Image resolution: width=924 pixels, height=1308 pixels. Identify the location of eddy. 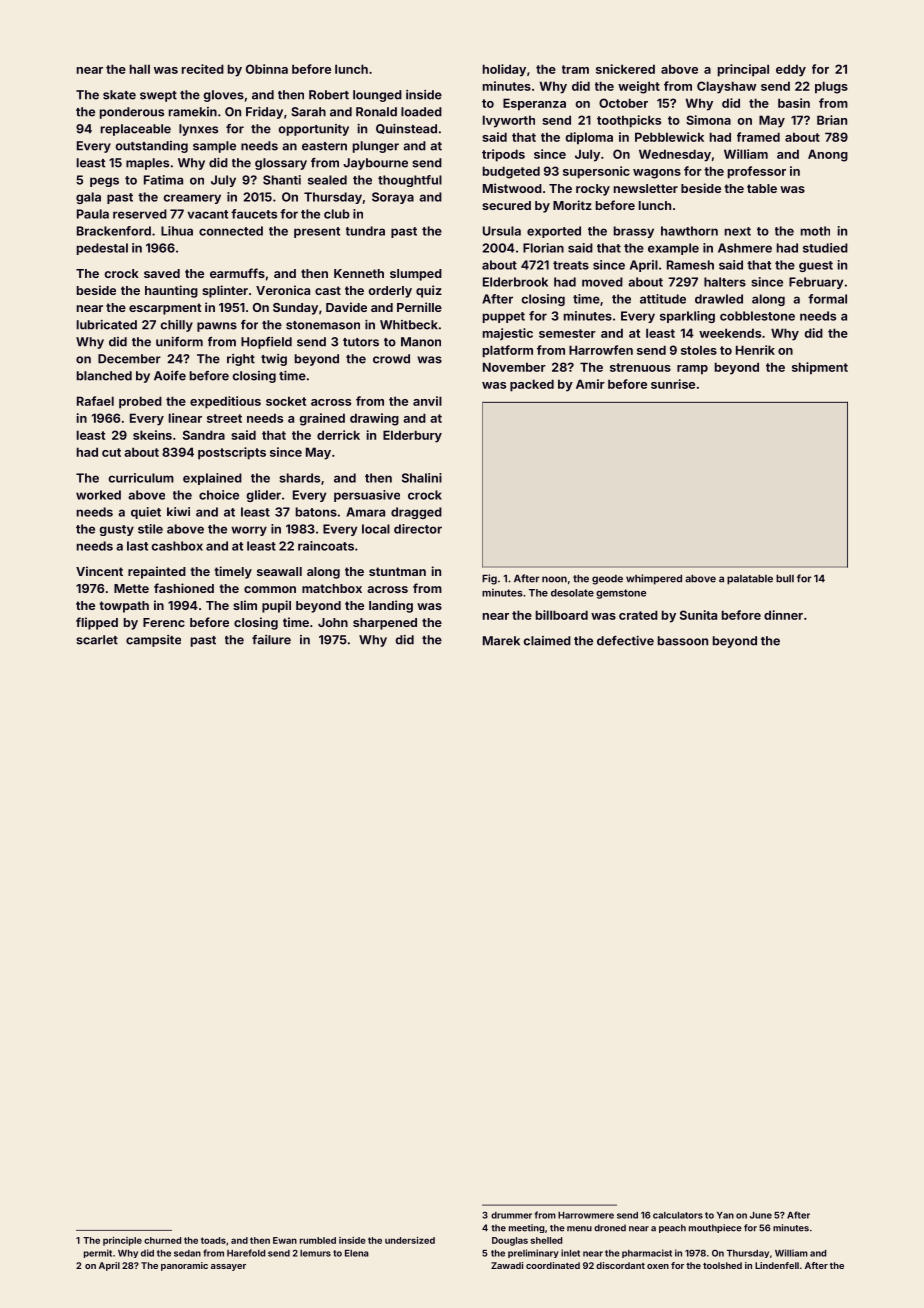
(791, 70).
